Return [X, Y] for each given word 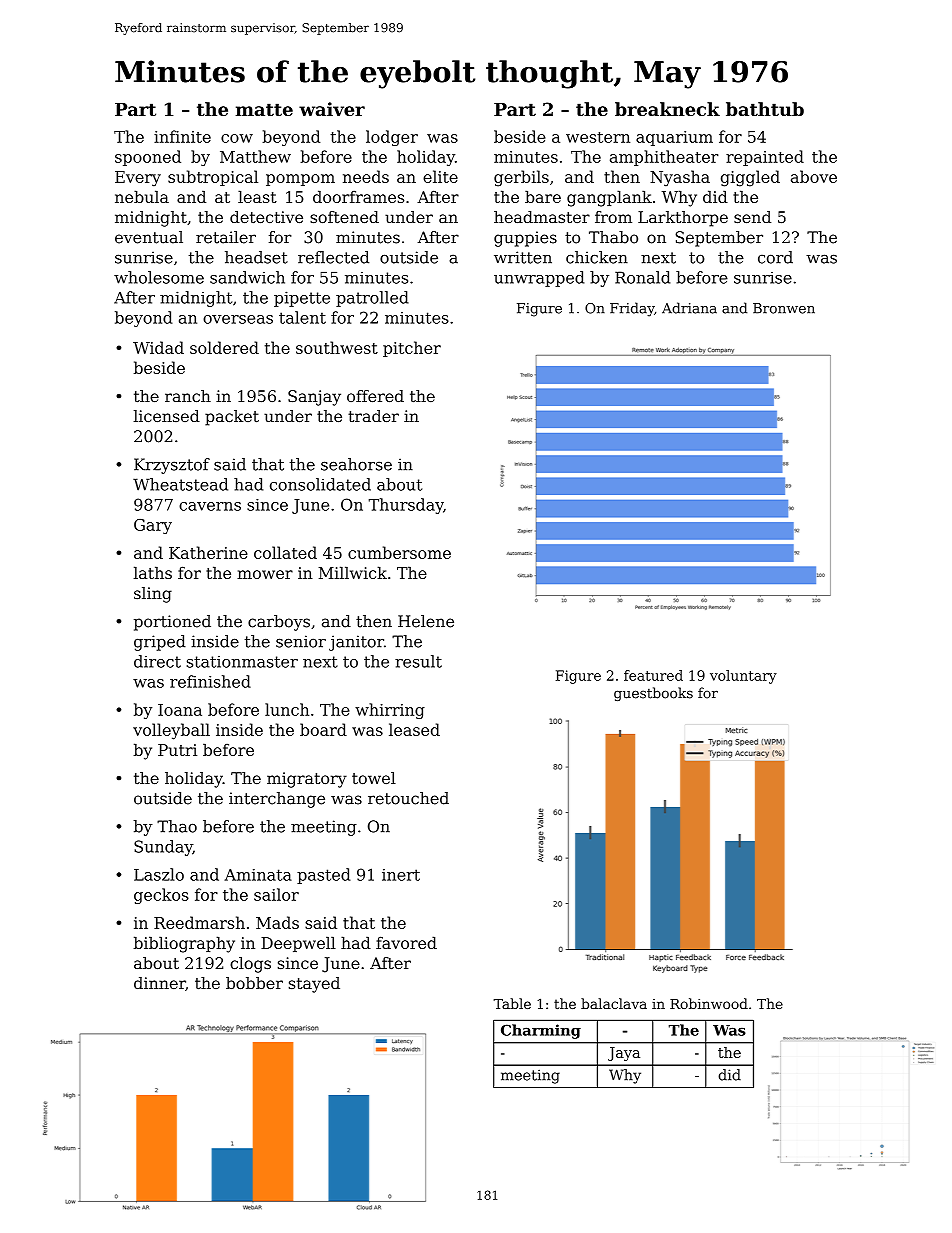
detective [266, 217]
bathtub [765, 109]
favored [406, 942]
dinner [160, 984]
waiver [332, 109]
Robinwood [709, 1003]
